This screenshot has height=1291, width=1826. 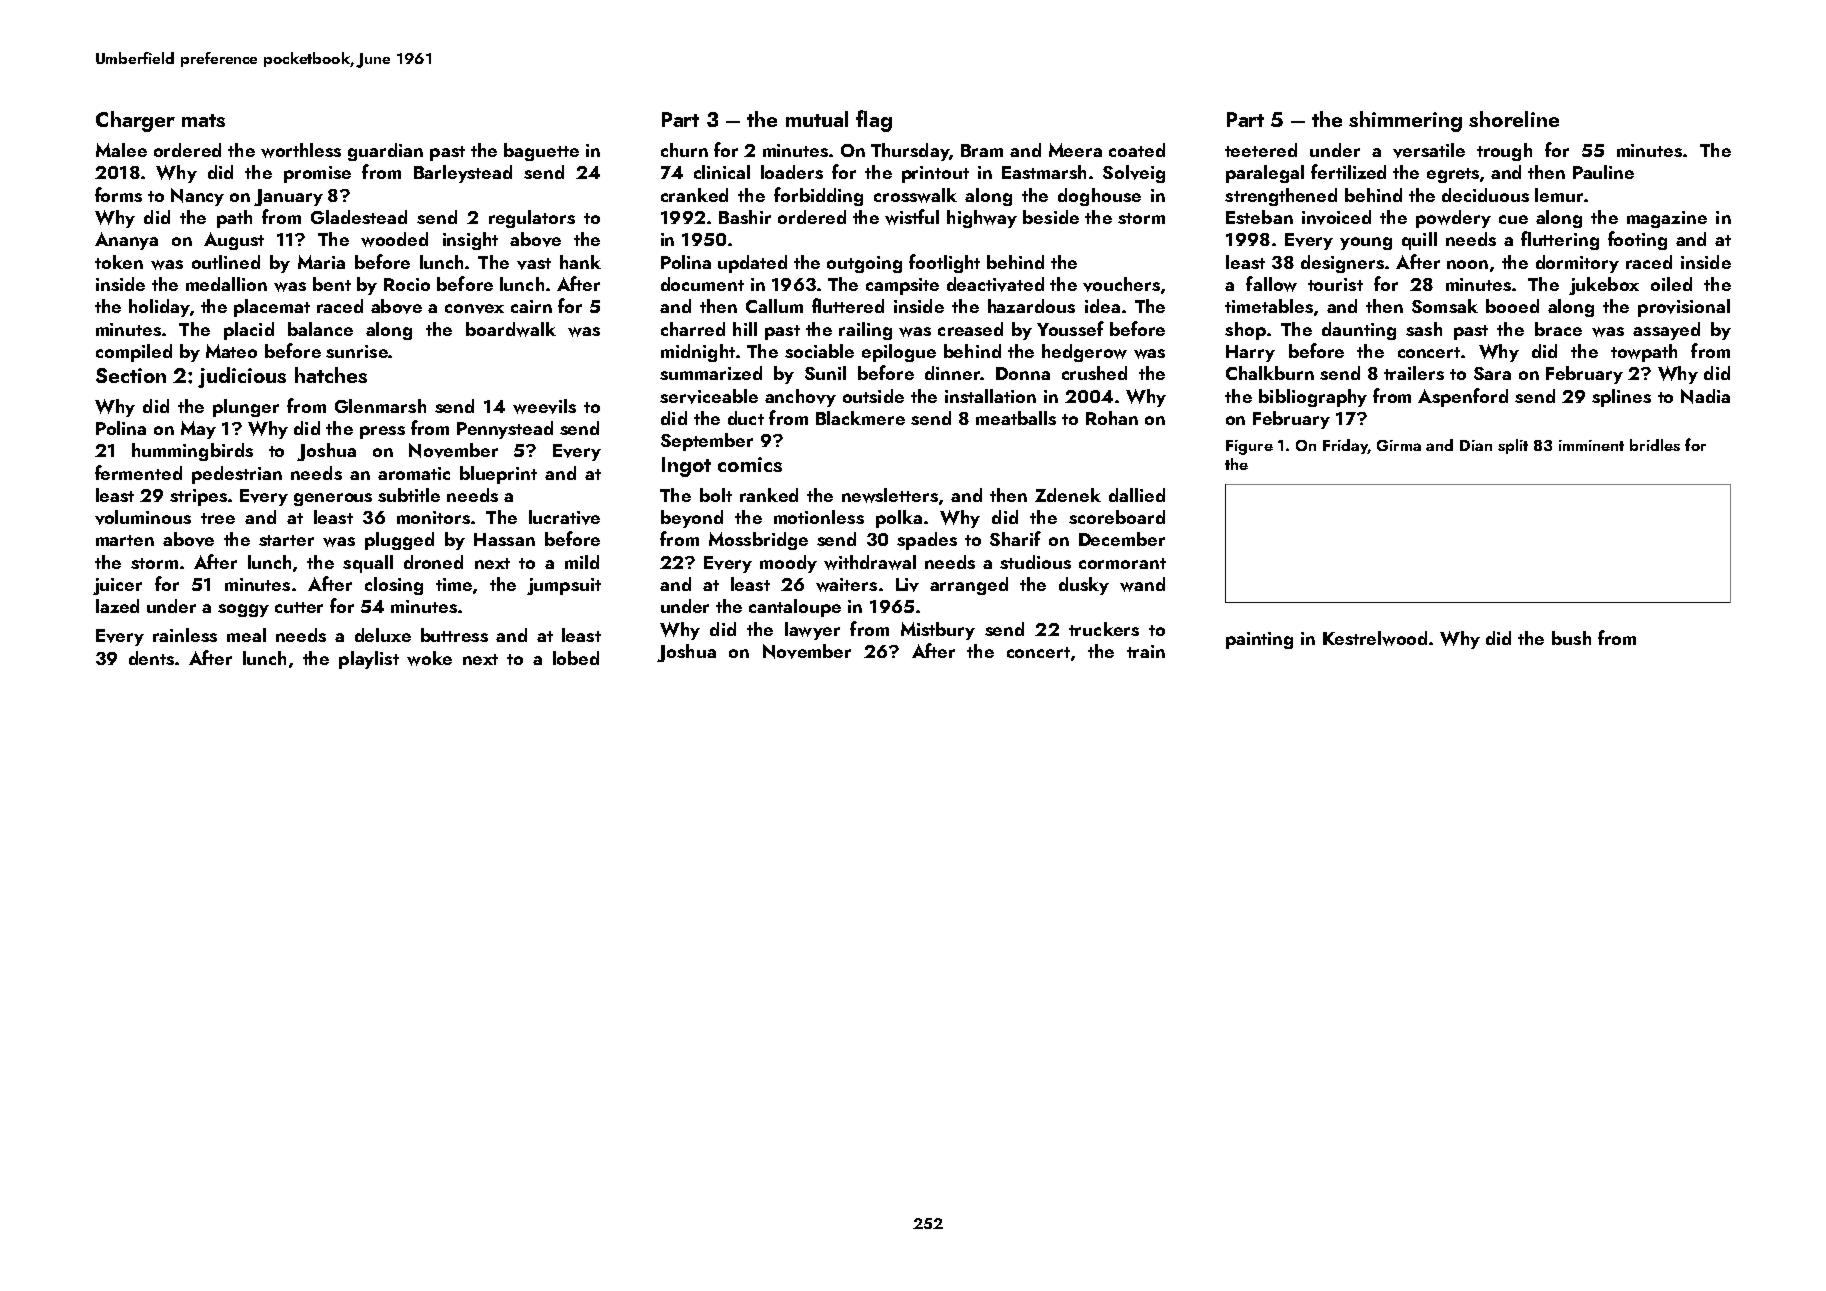 I want to click on mutual, so click(x=817, y=119).
